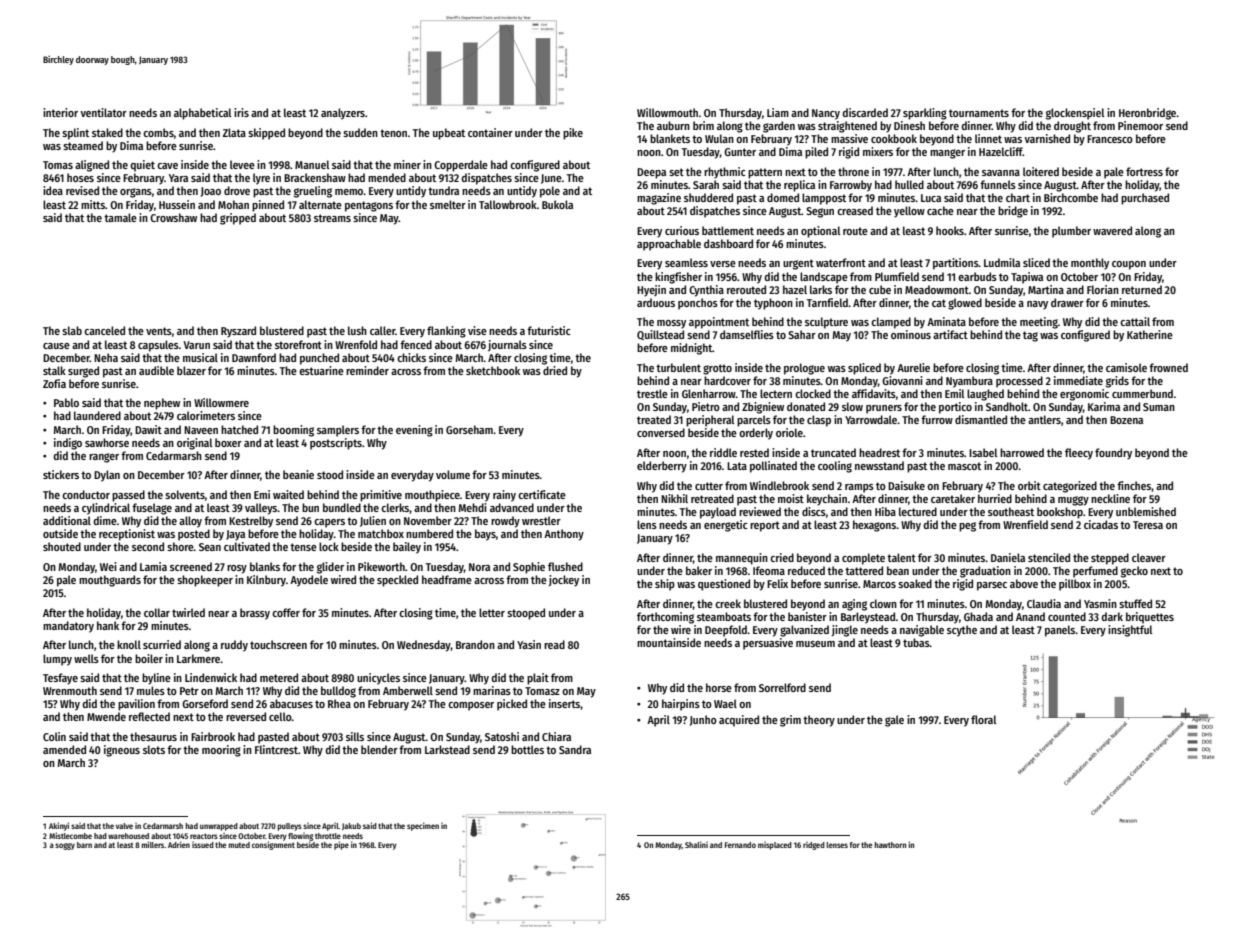 The height and width of the screenshot is (952, 1233). Describe the element at coordinates (874, 393) in the screenshot. I see `affidavits` at that location.
